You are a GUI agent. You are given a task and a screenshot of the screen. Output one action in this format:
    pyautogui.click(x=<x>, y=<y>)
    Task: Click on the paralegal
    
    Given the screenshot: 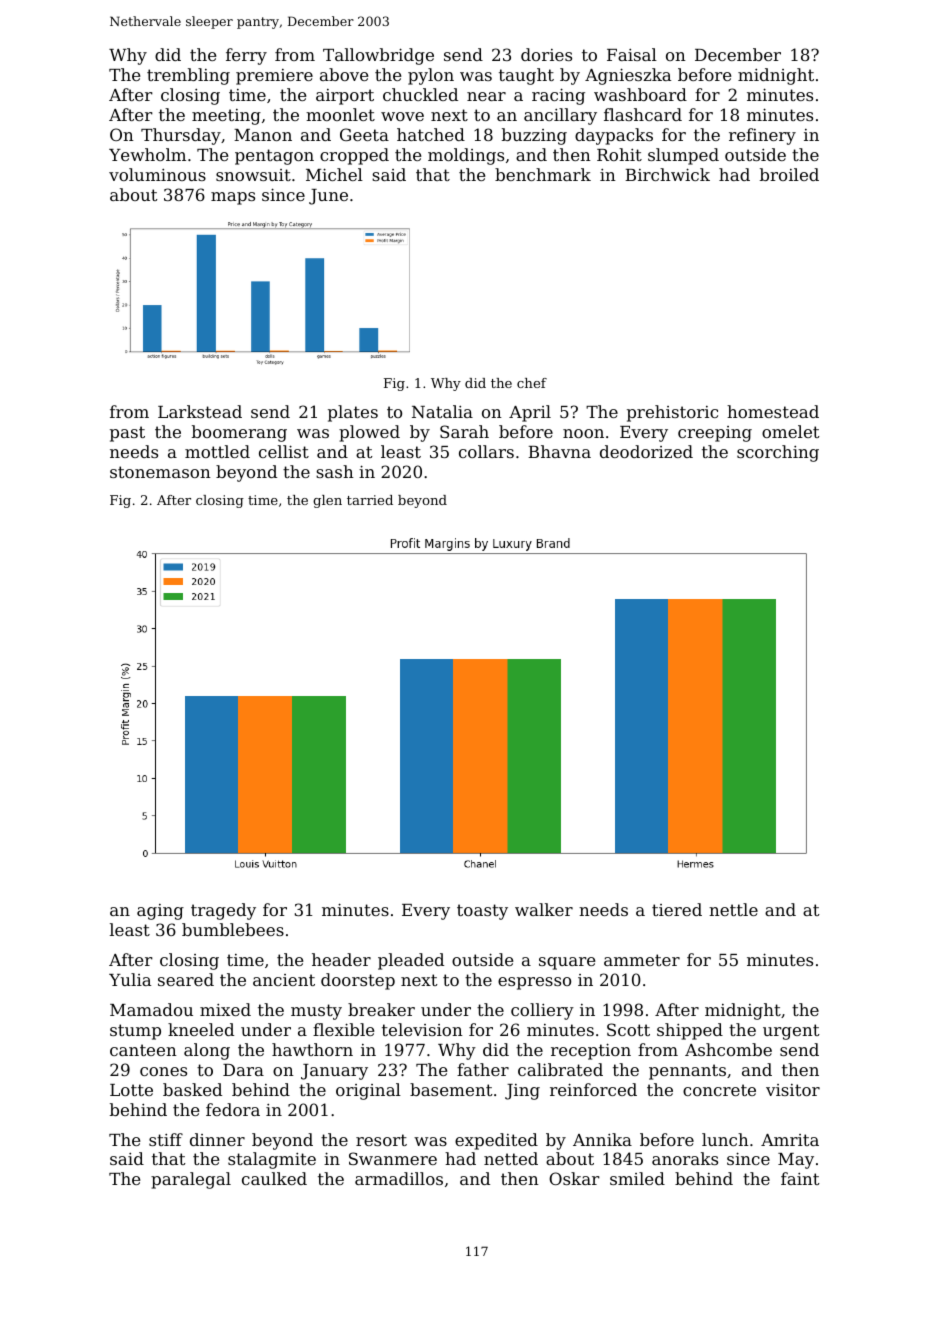 What is the action you would take?
    pyautogui.click(x=191, y=1180)
